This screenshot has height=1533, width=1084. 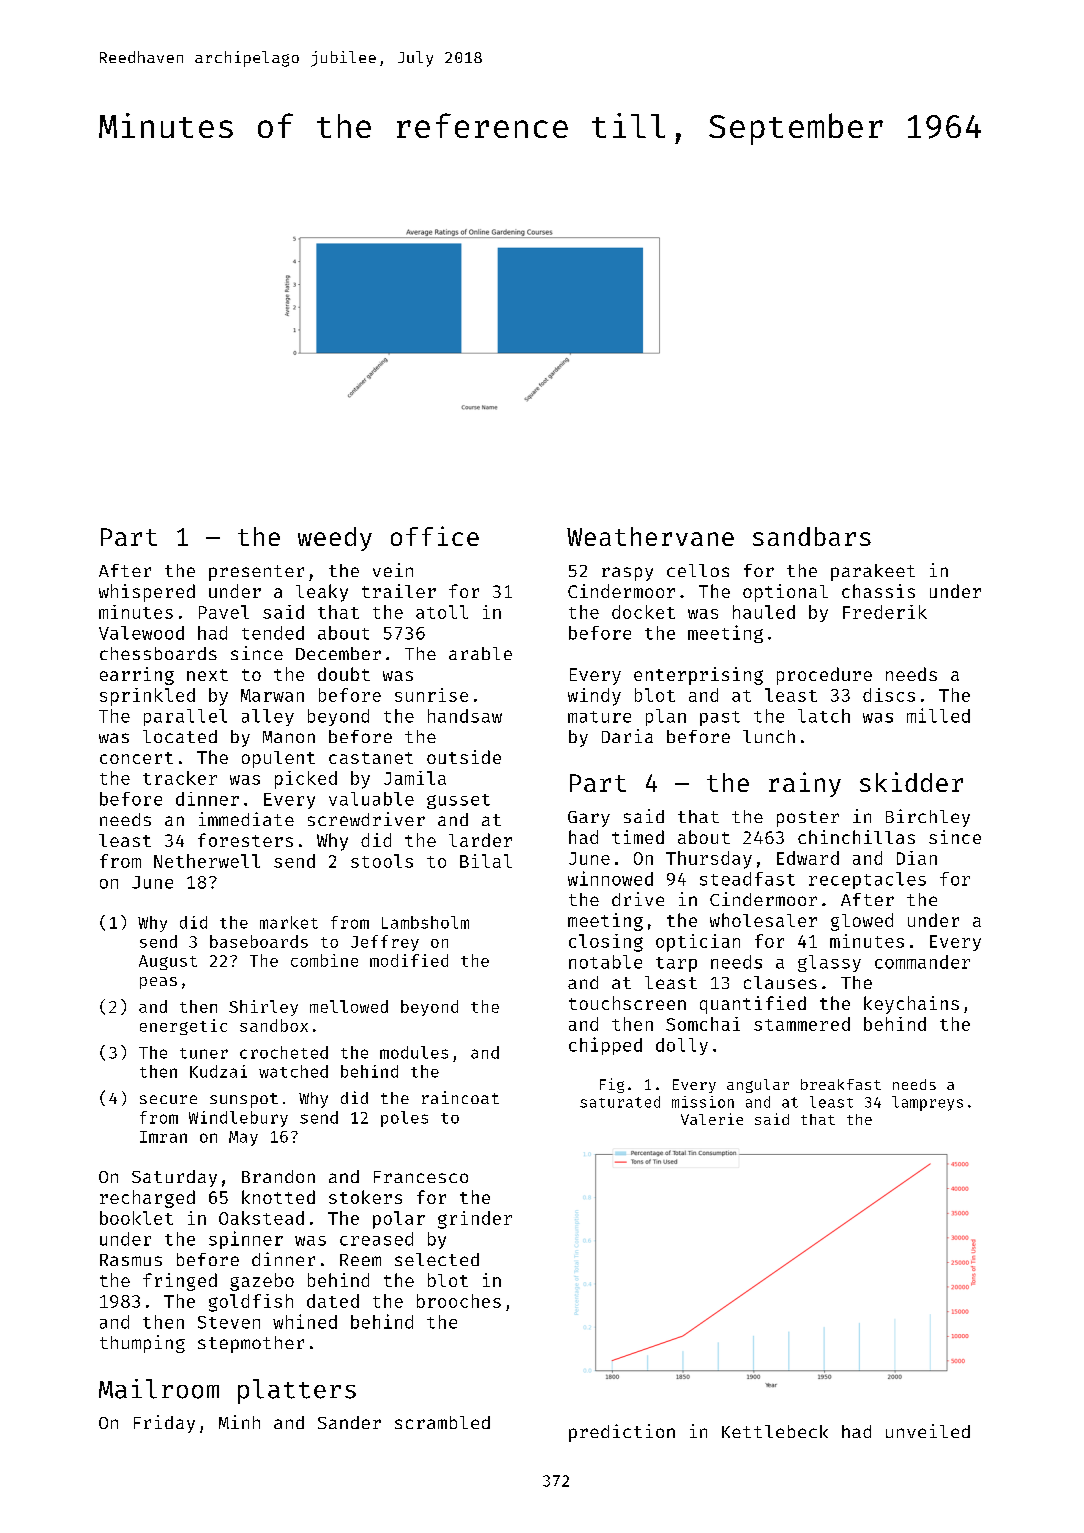 I want to click on Weathervane, so click(x=650, y=536).
